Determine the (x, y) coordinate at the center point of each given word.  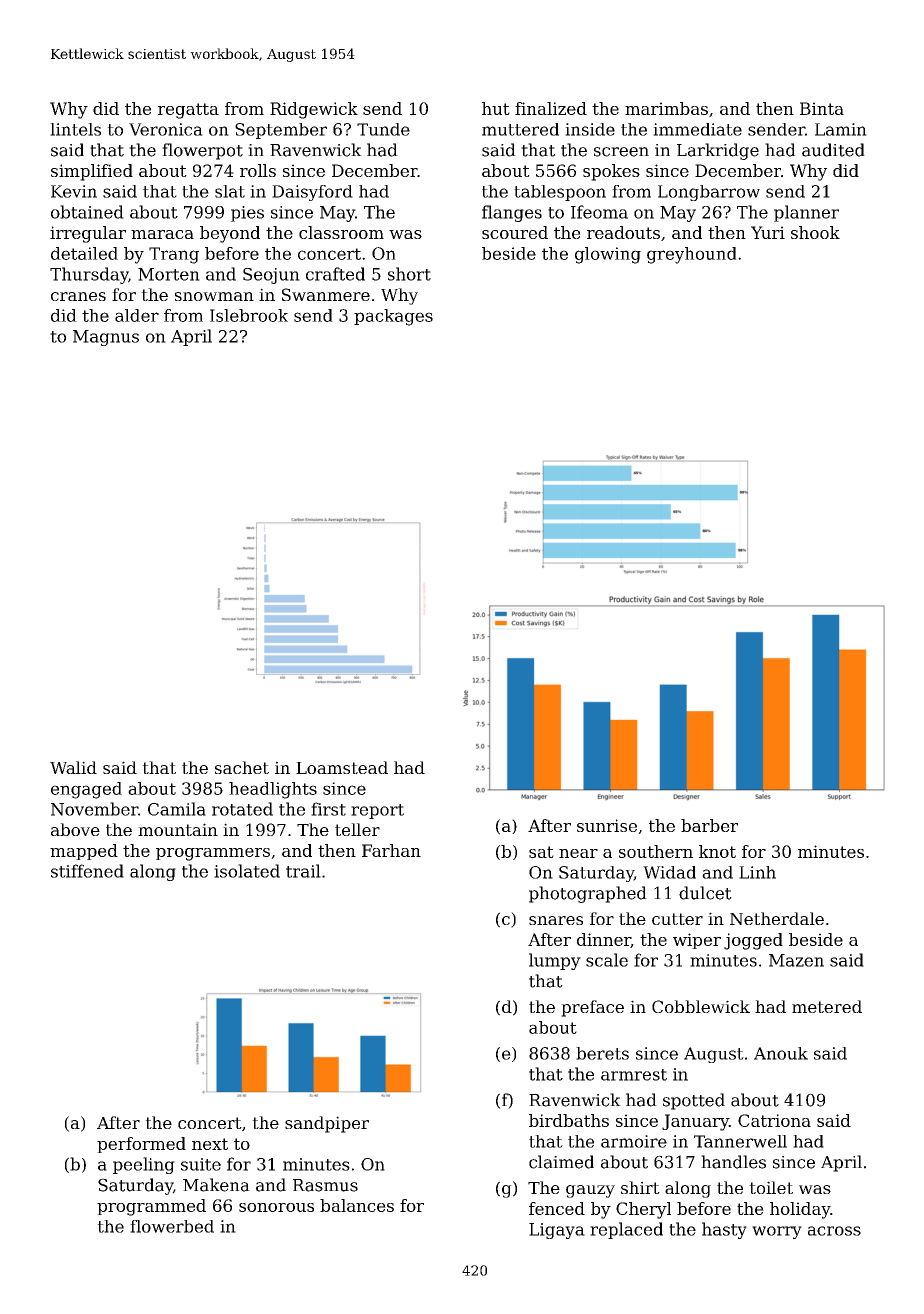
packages (393, 317)
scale (607, 960)
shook (815, 232)
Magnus (106, 338)
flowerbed (172, 1226)
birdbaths (569, 1120)
